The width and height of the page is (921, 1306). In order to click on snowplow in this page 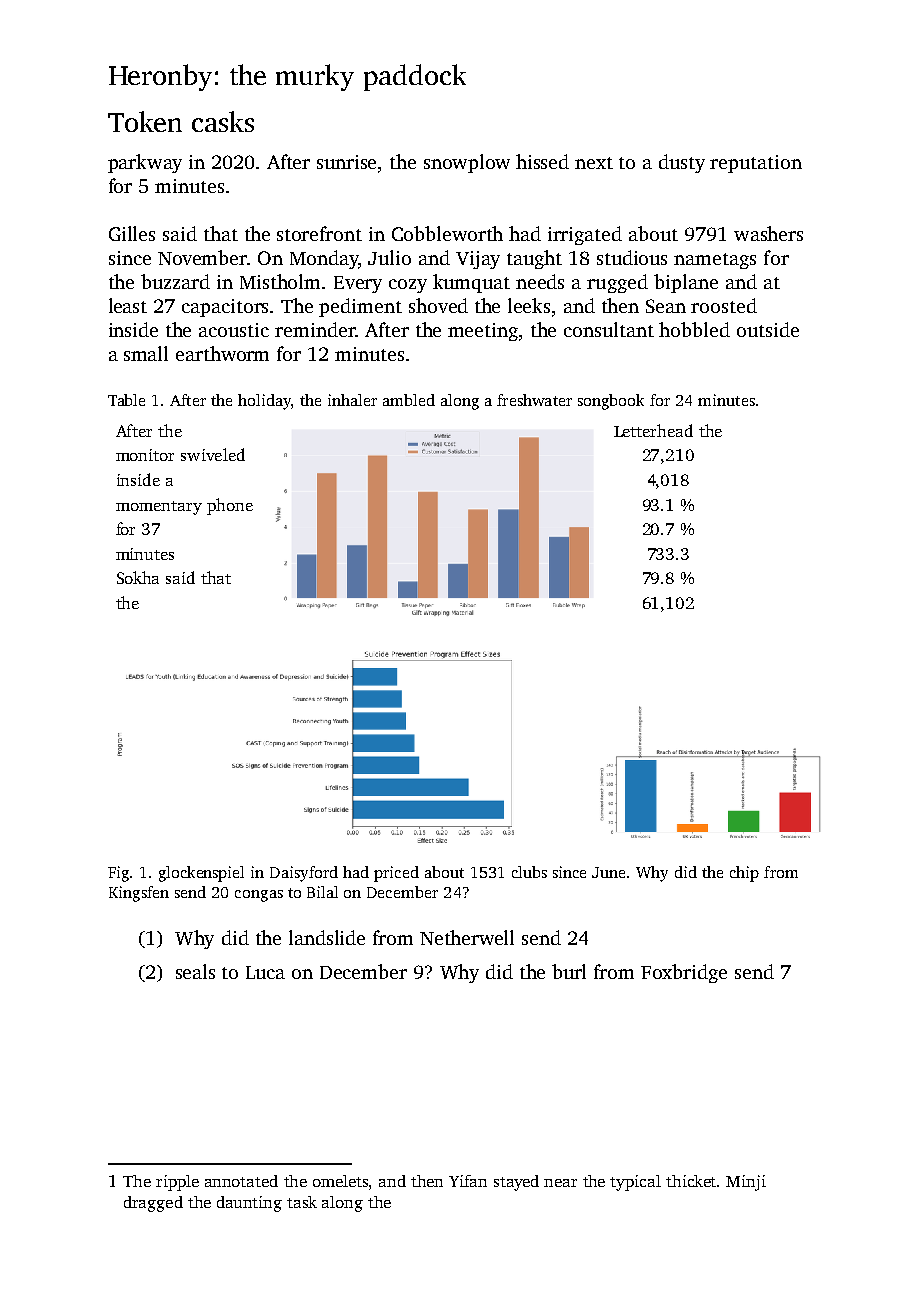, I will do `click(467, 163)`.
